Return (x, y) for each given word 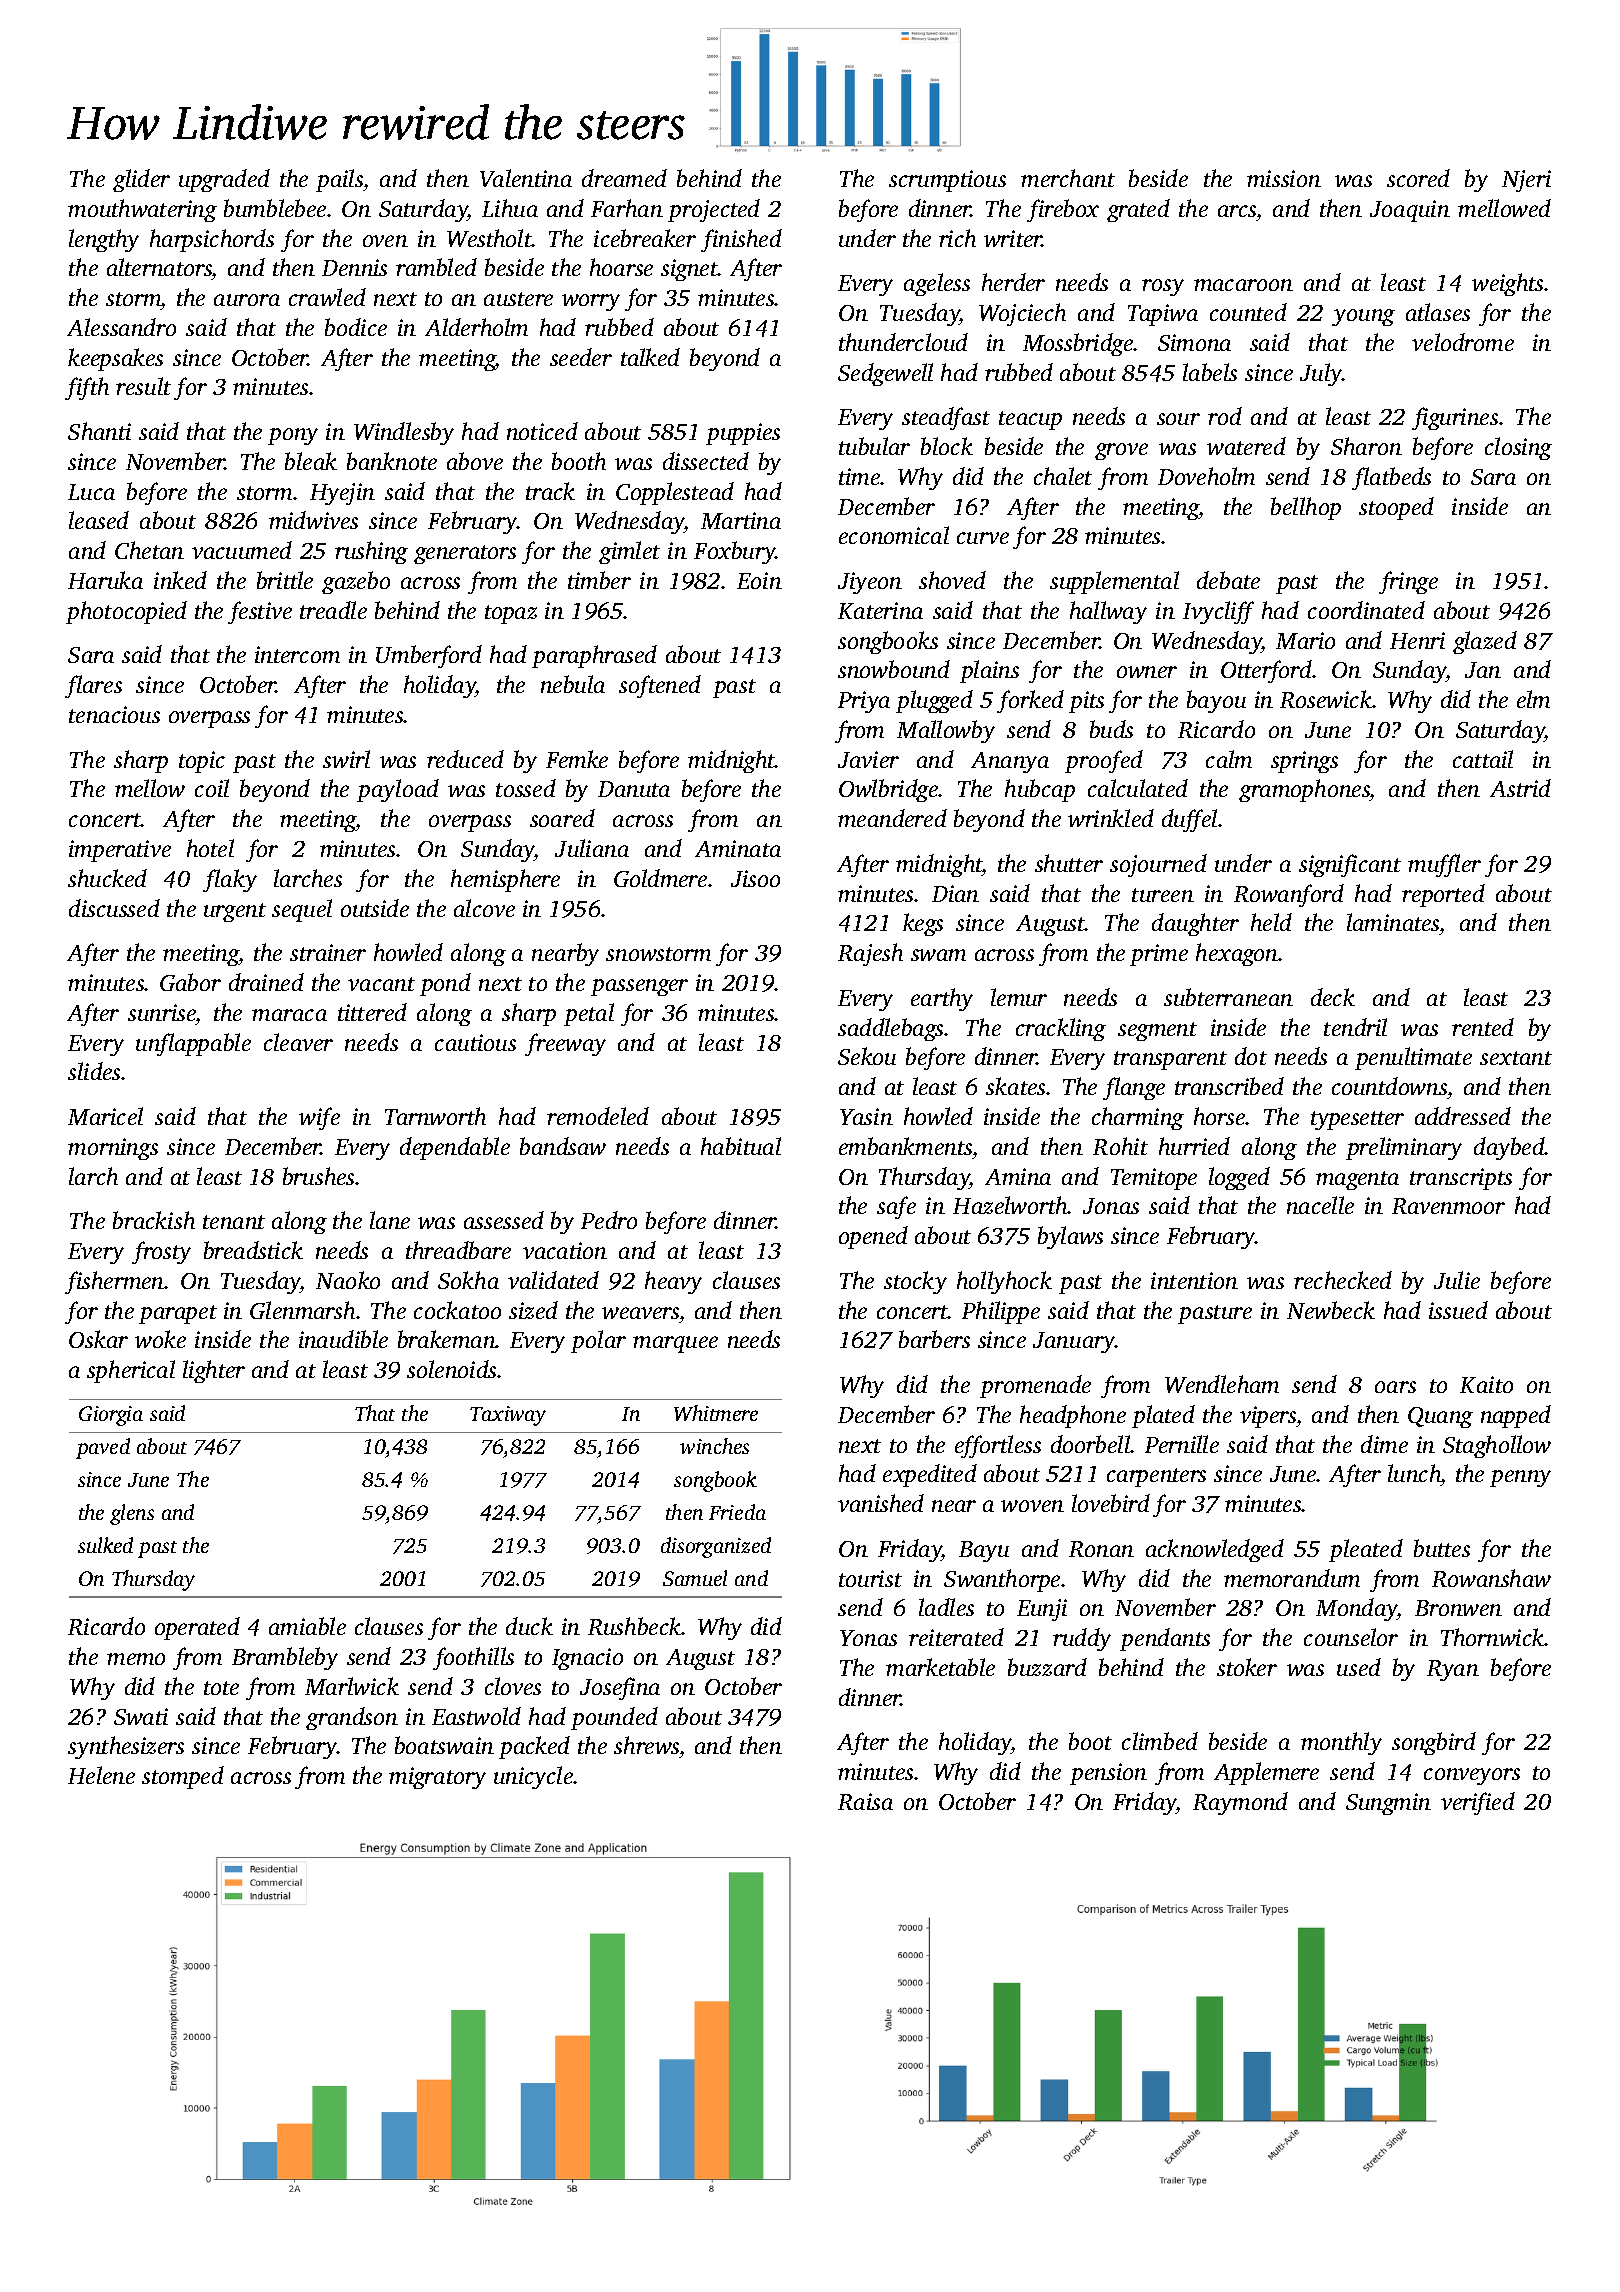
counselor (1351, 1637)
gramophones (1304, 790)
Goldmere (660, 878)
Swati (141, 1716)
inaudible (343, 1339)
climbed (1160, 1741)
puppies (743, 434)
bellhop (1306, 508)
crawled (327, 297)
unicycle (534, 1777)
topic (202, 762)
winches (714, 1446)
